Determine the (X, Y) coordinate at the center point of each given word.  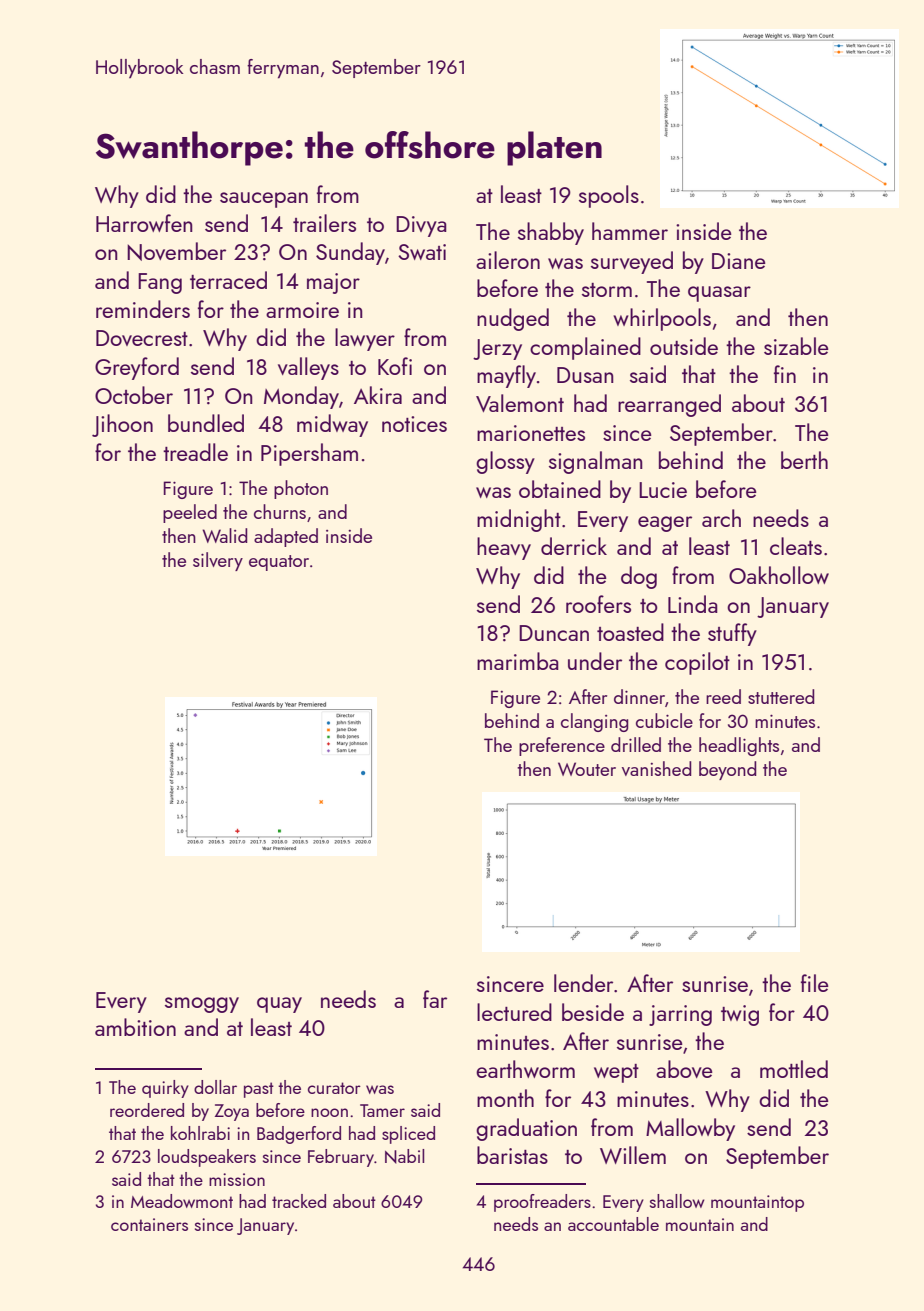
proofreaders (542, 1203)
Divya (421, 226)
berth (804, 460)
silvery (218, 561)
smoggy (202, 1005)
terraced (228, 280)
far (435, 999)
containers (149, 1224)
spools (609, 196)
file (815, 983)
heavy (504, 548)
